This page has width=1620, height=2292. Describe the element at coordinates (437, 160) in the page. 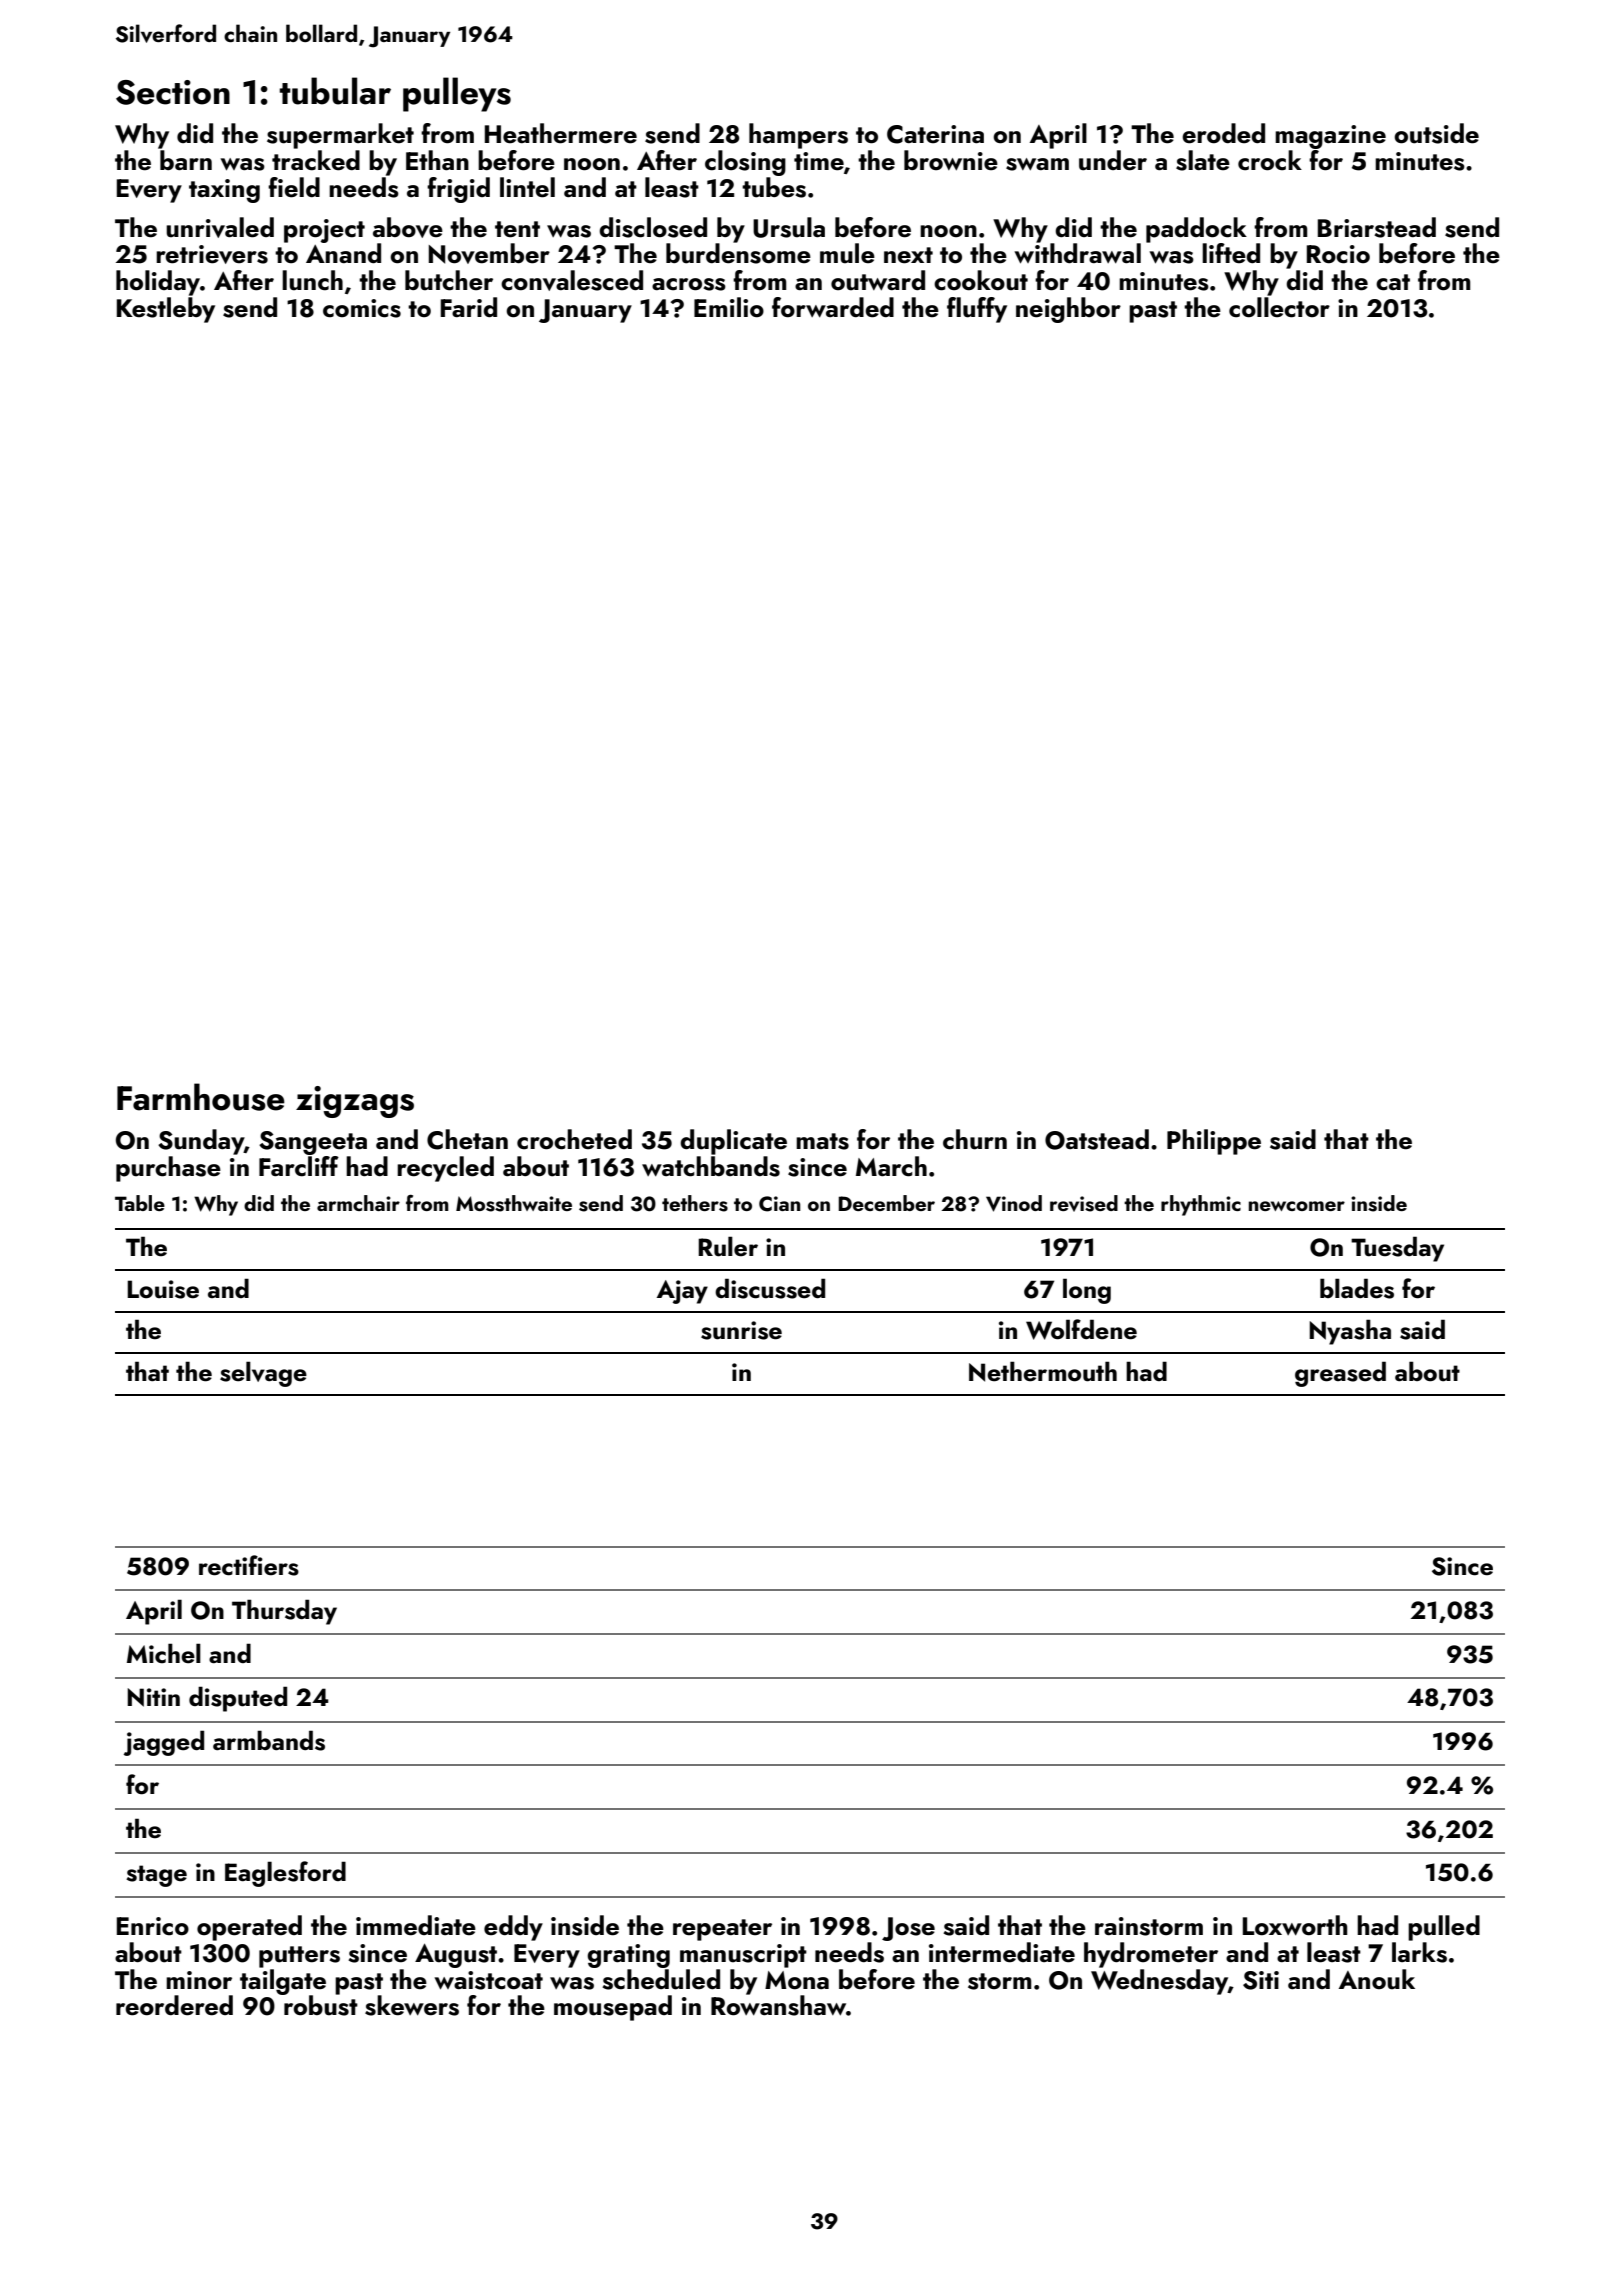

I see `Ethan` at that location.
